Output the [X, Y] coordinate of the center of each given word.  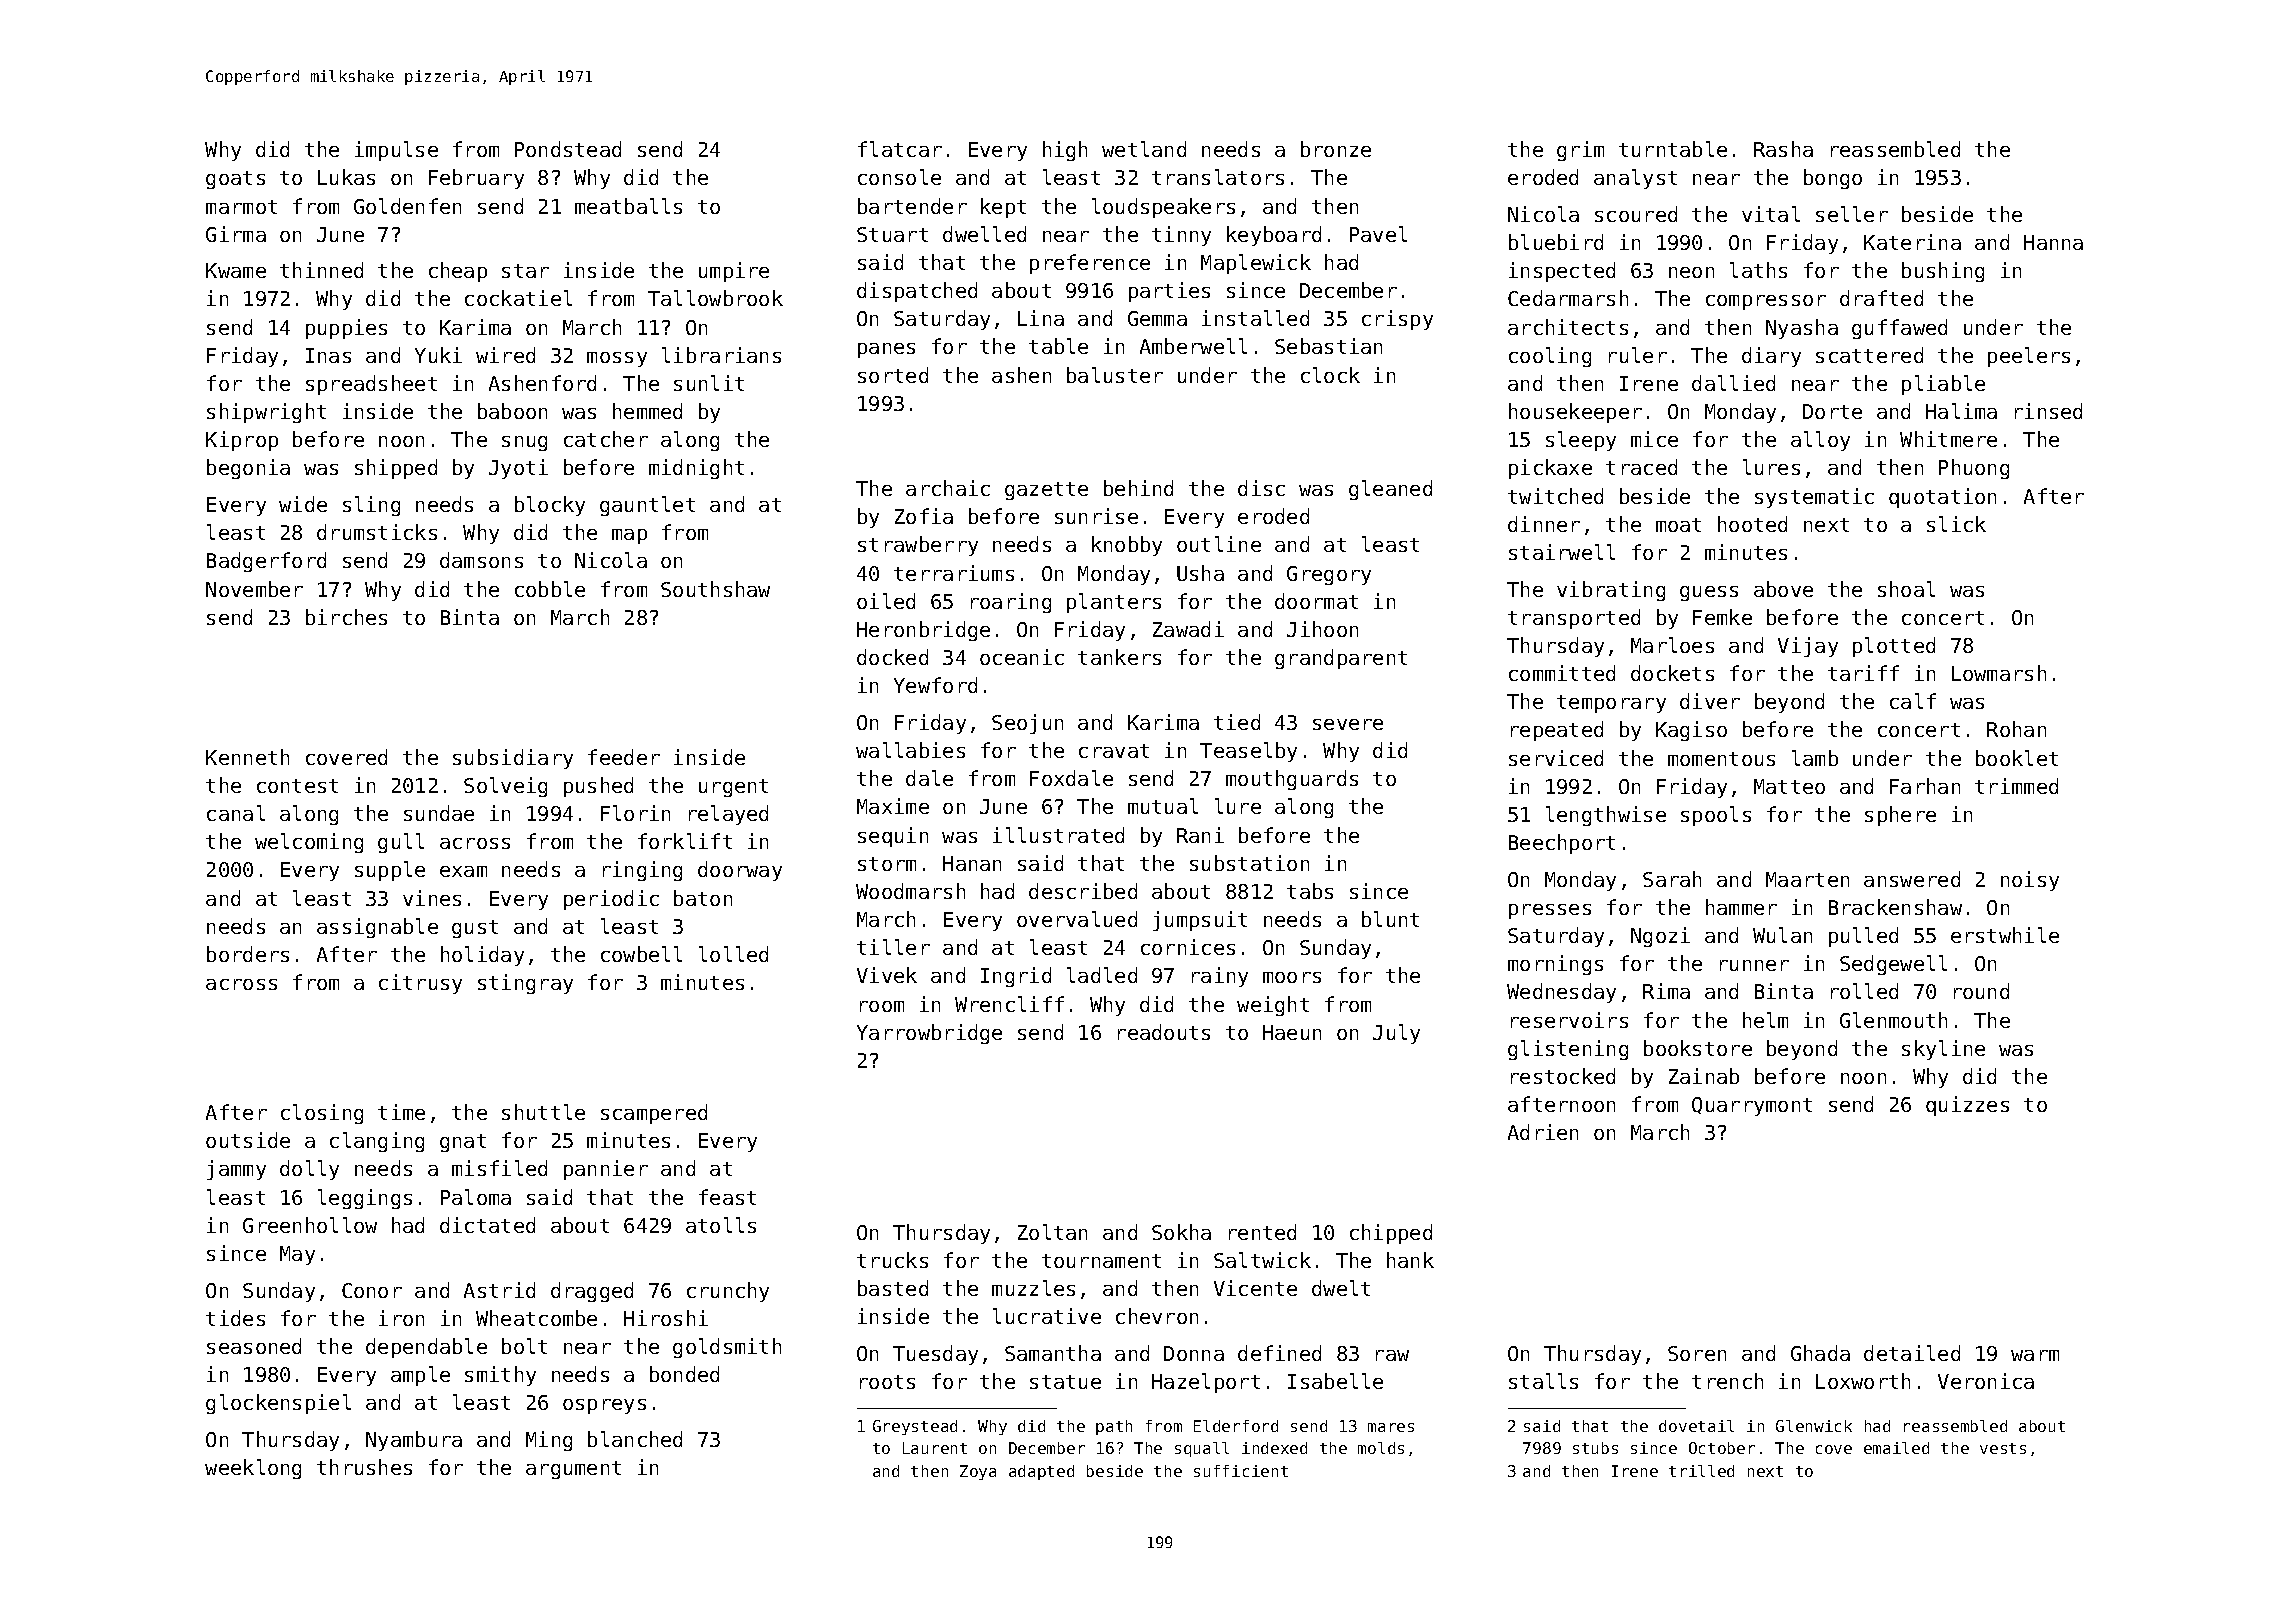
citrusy [420, 984]
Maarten [1807, 879]
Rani [1200, 835]
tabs [1310, 891]
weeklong [253, 1469]
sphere [1900, 816]
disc [1261, 488]
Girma [236, 234]
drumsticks [377, 532]
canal [236, 813]
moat [1678, 525]
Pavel [1378, 234]
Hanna [2053, 242]
